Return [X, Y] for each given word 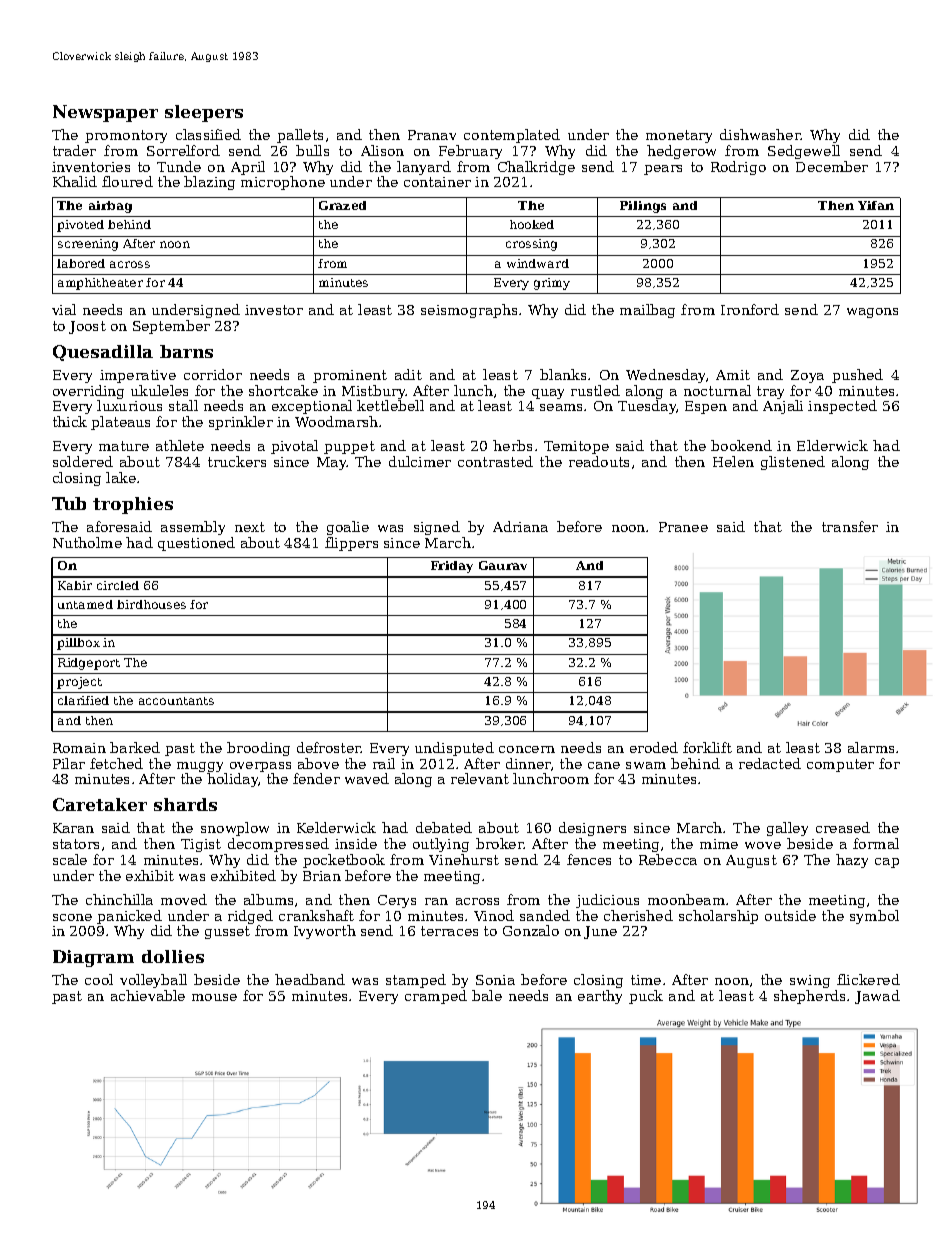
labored [81, 263]
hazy [852, 861]
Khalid [75, 181]
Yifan [876, 205]
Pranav [432, 135]
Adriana [520, 526]
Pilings [643, 207]
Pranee [683, 527]
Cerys [397, 901]
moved [184, 899]
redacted [770, 763]
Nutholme [87, 542]
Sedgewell [804, 152]
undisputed [454, 749]
